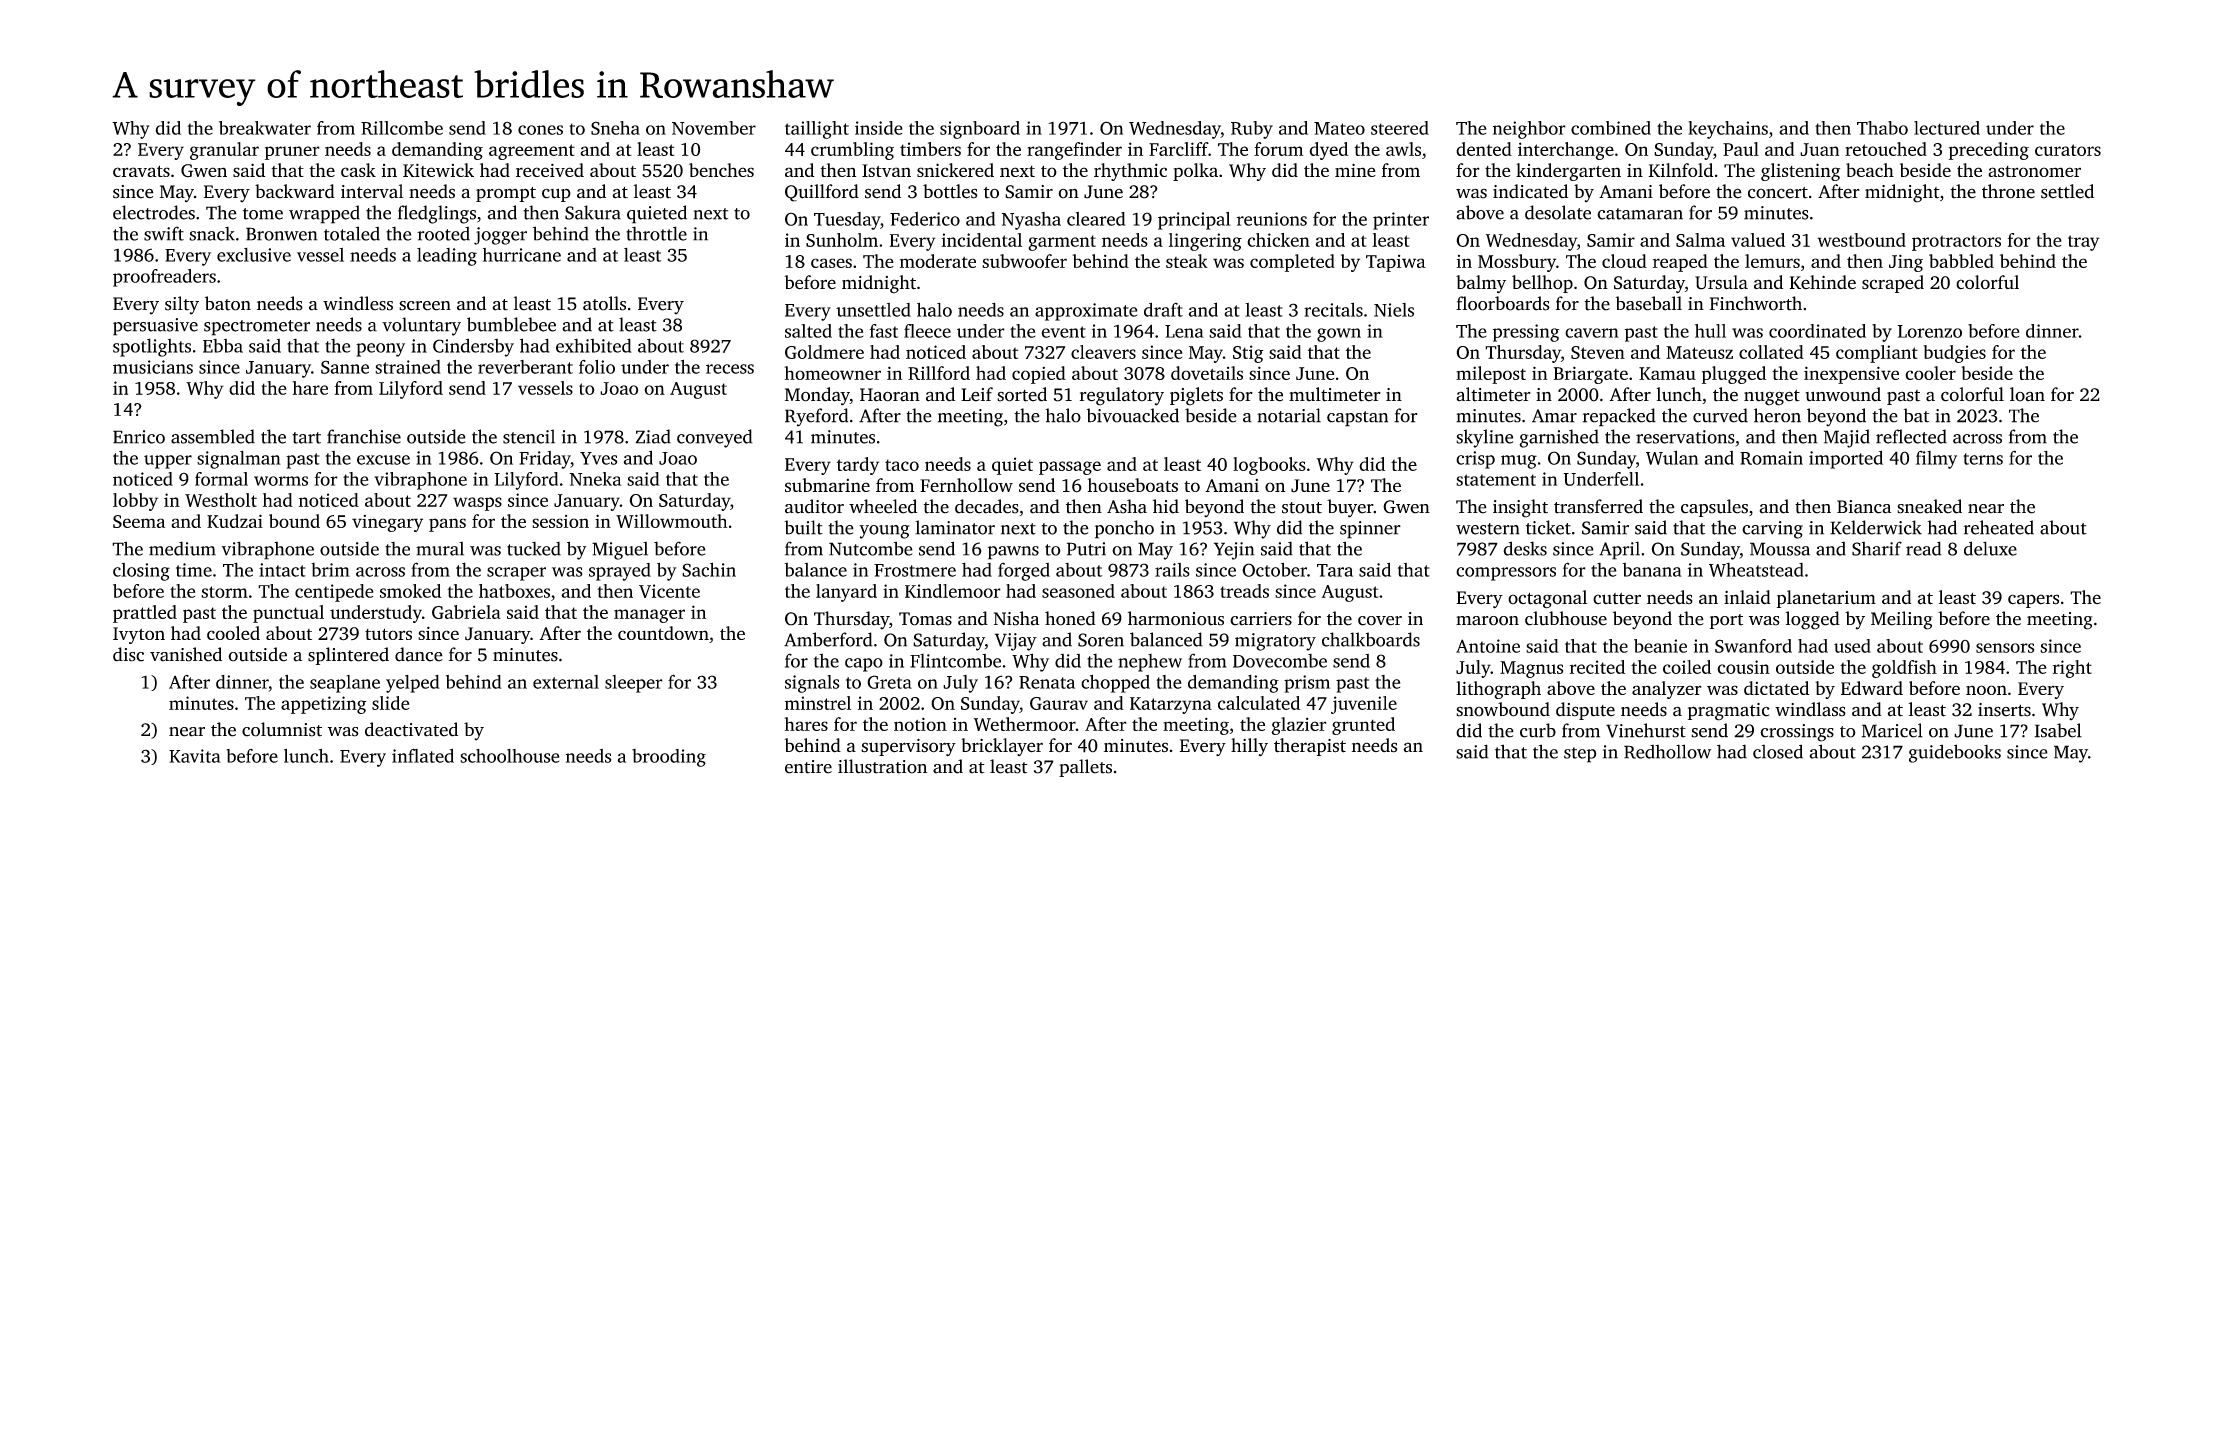  What do you see at coordinates (930, 149) in the image?
I see `timbers` at bounding box center [930, 149].
